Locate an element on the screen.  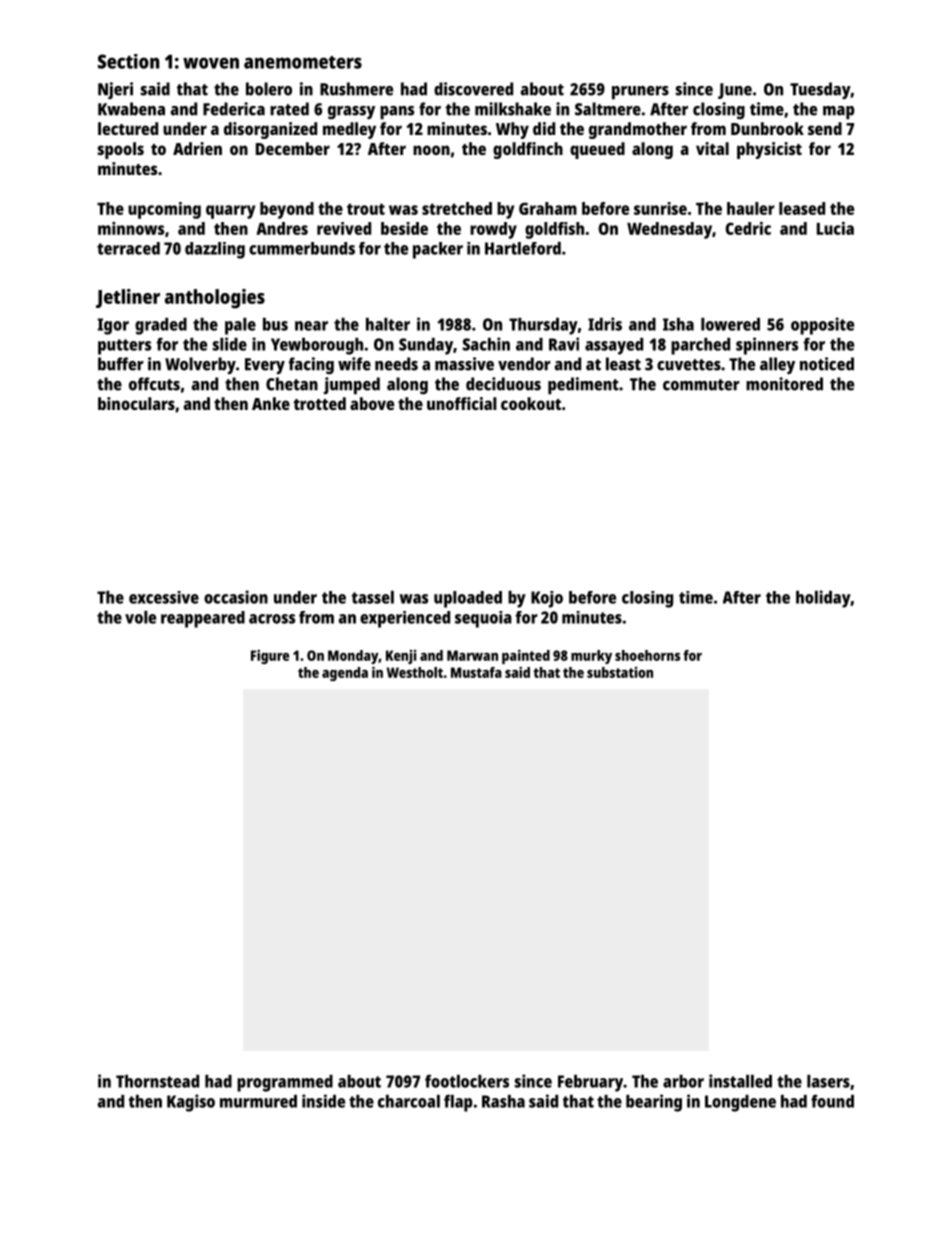
shoehorns is located at coordinates (647, 655).
